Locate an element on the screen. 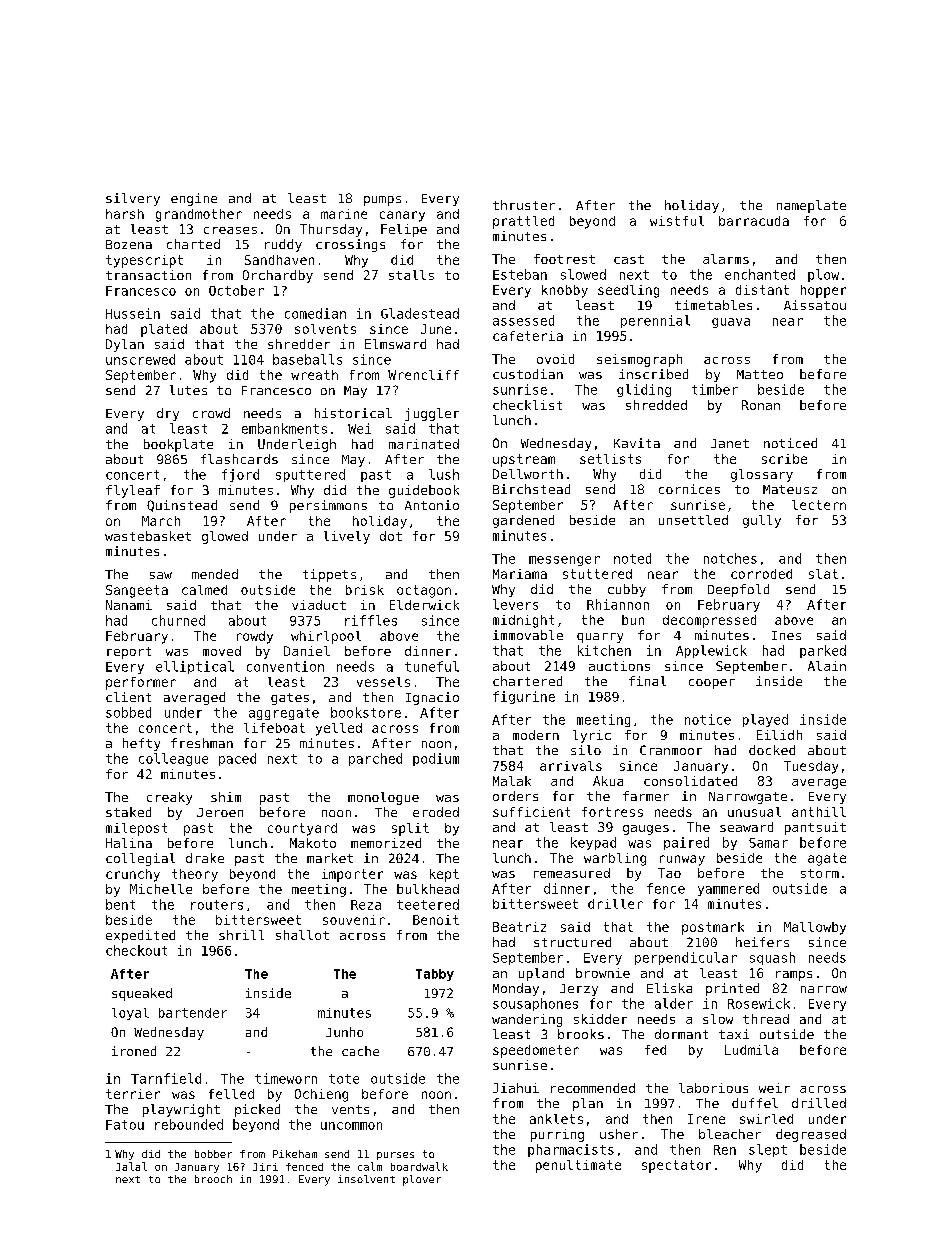  wistful is located at coordinates (677, 221).
